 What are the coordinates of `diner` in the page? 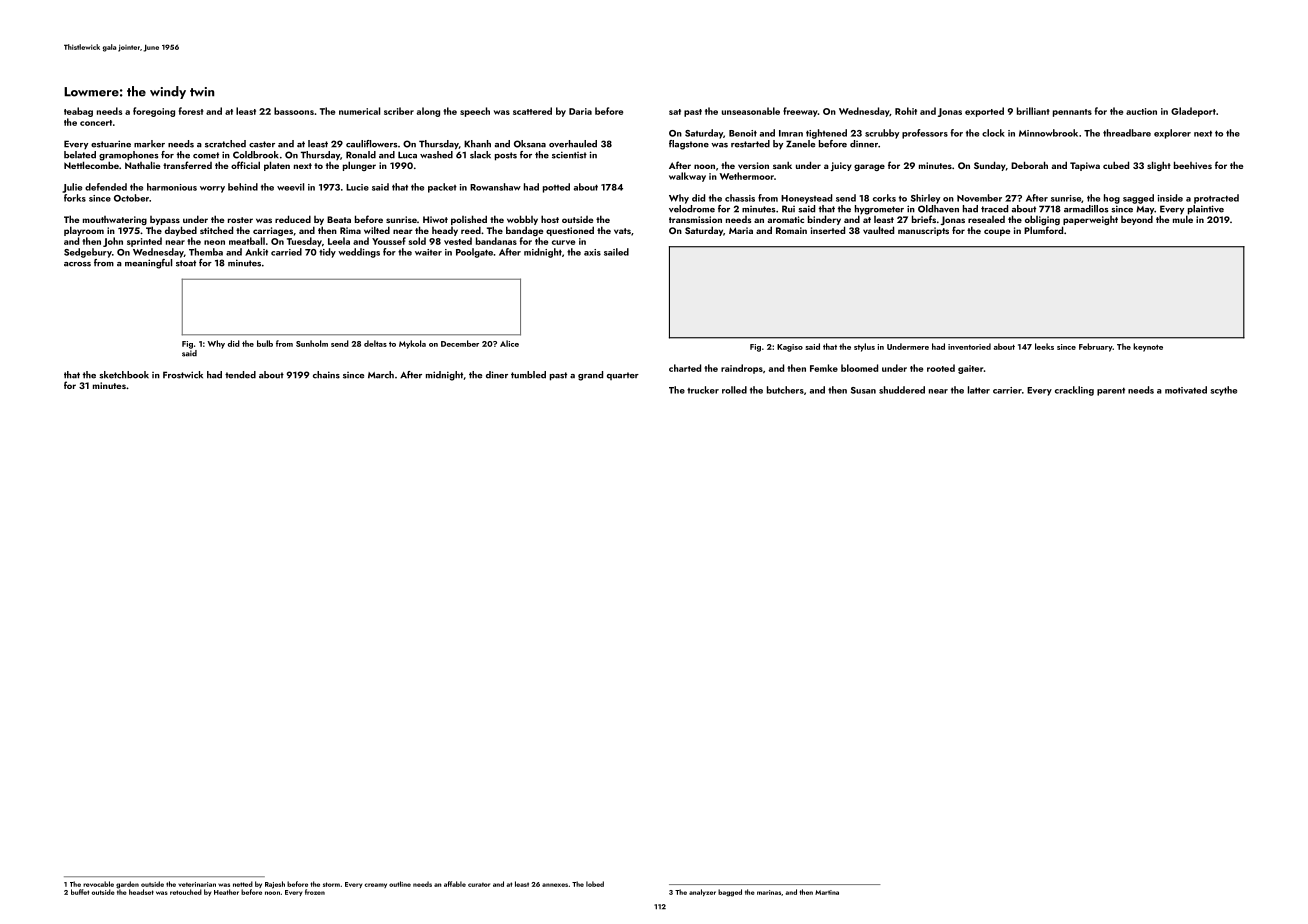 It's located at (497, 375).
